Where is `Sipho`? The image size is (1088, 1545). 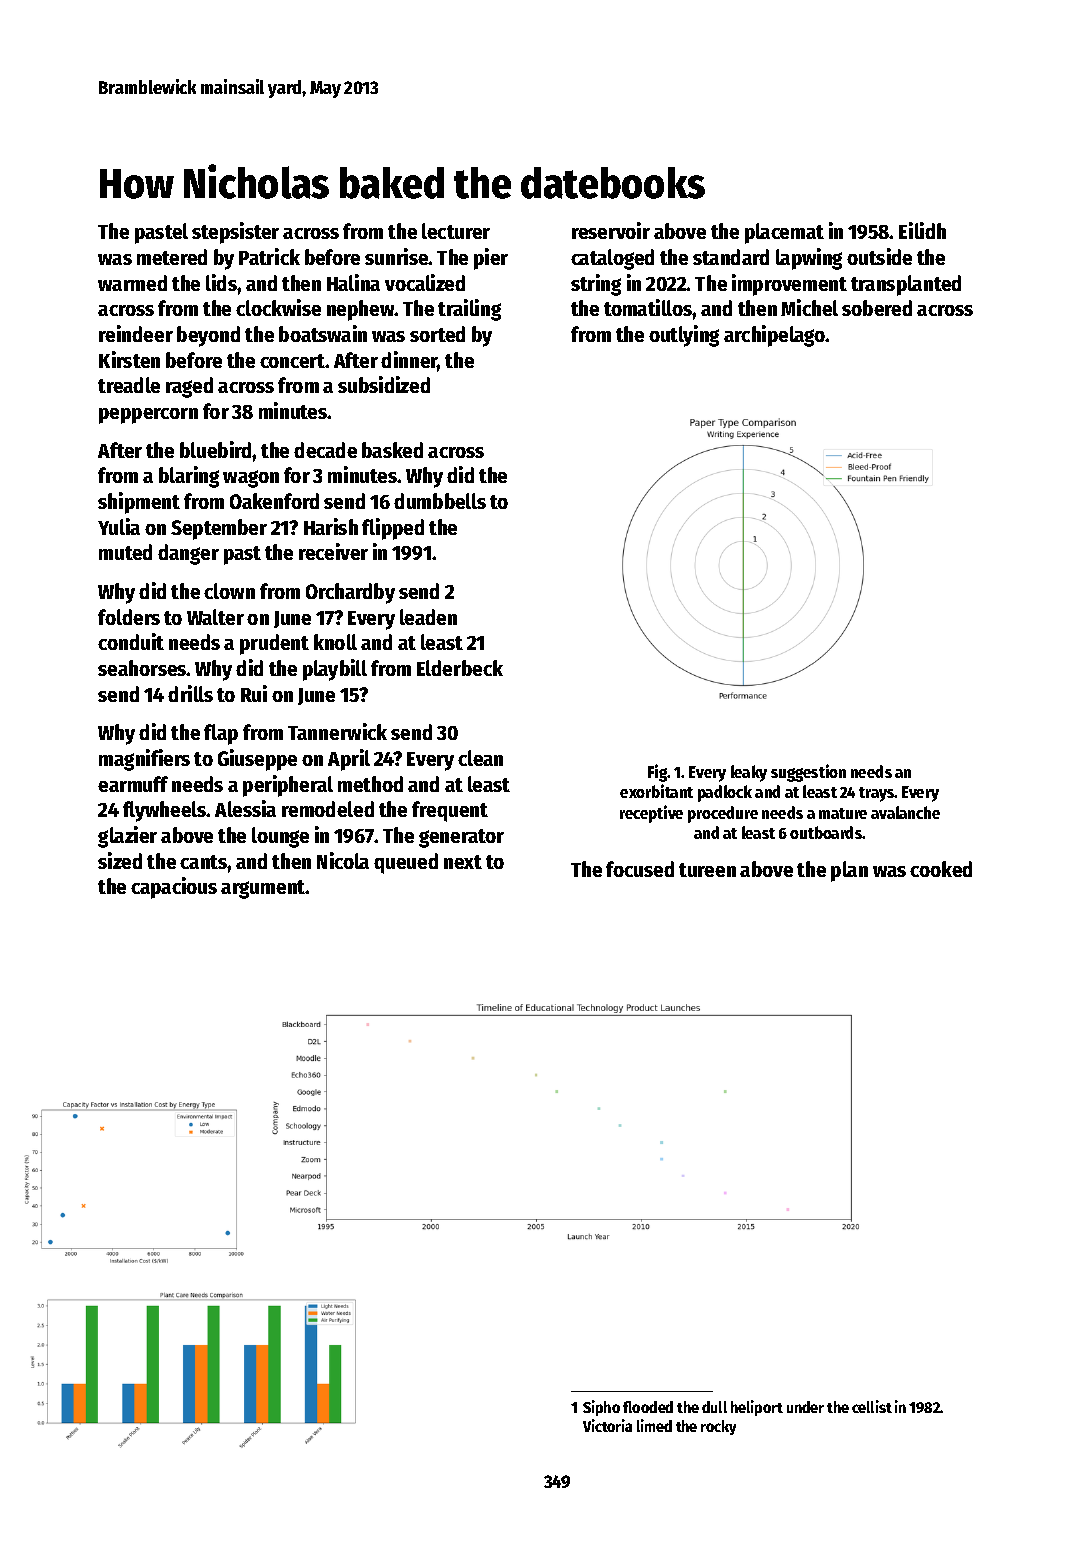
Sipho is located at coordinates (601, 1408).
